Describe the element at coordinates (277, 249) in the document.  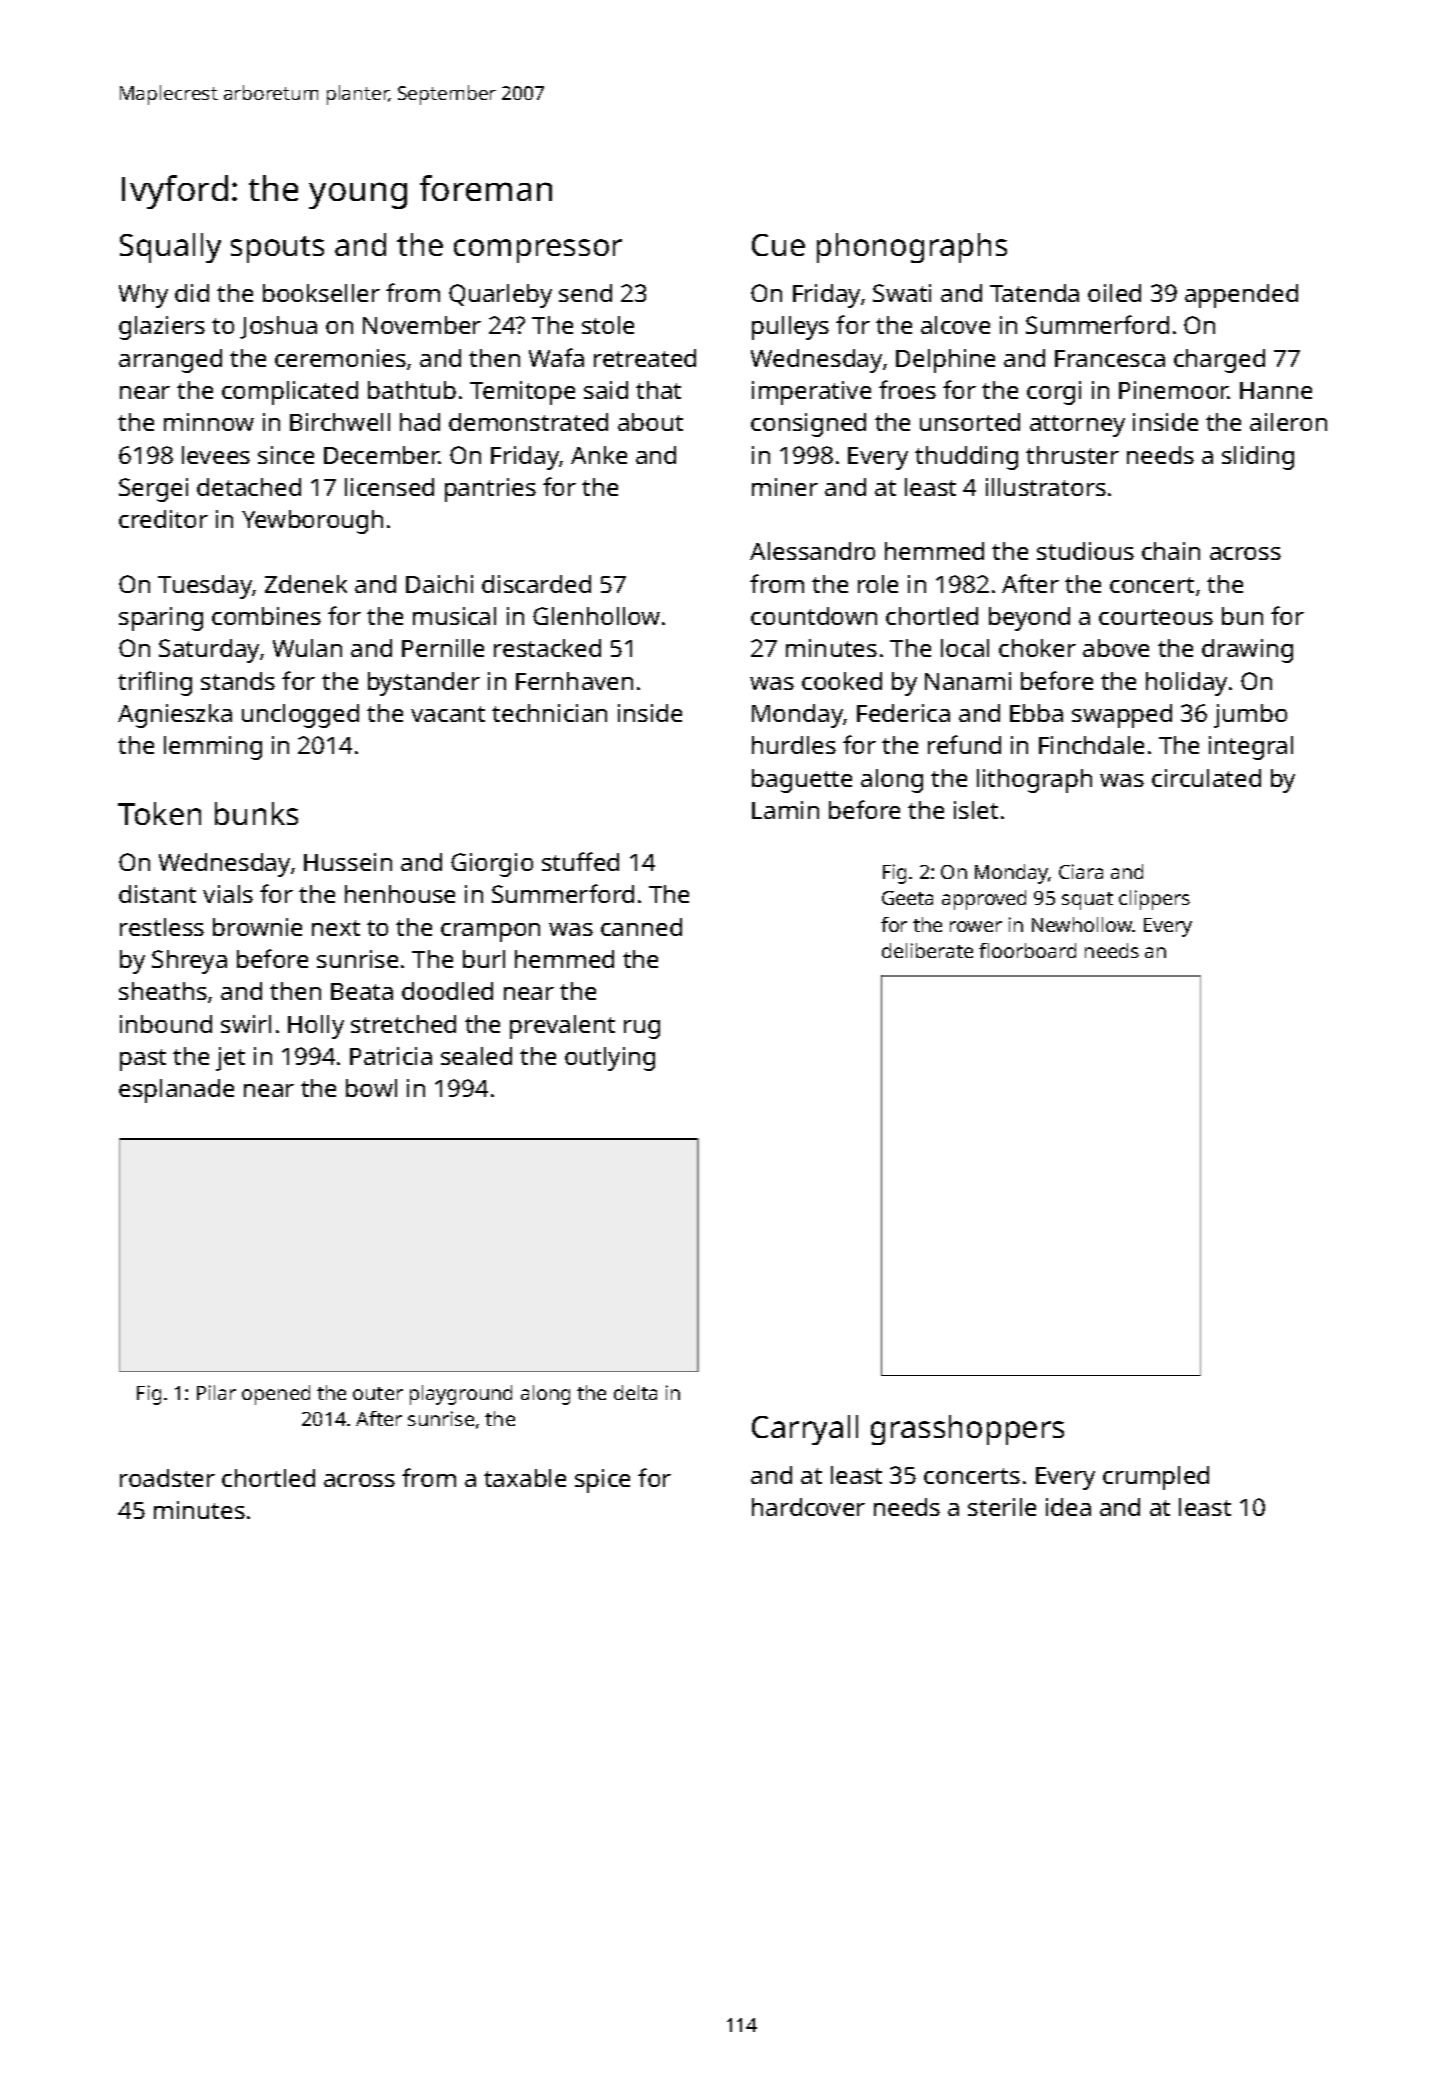
I see `spouts` at that location.
